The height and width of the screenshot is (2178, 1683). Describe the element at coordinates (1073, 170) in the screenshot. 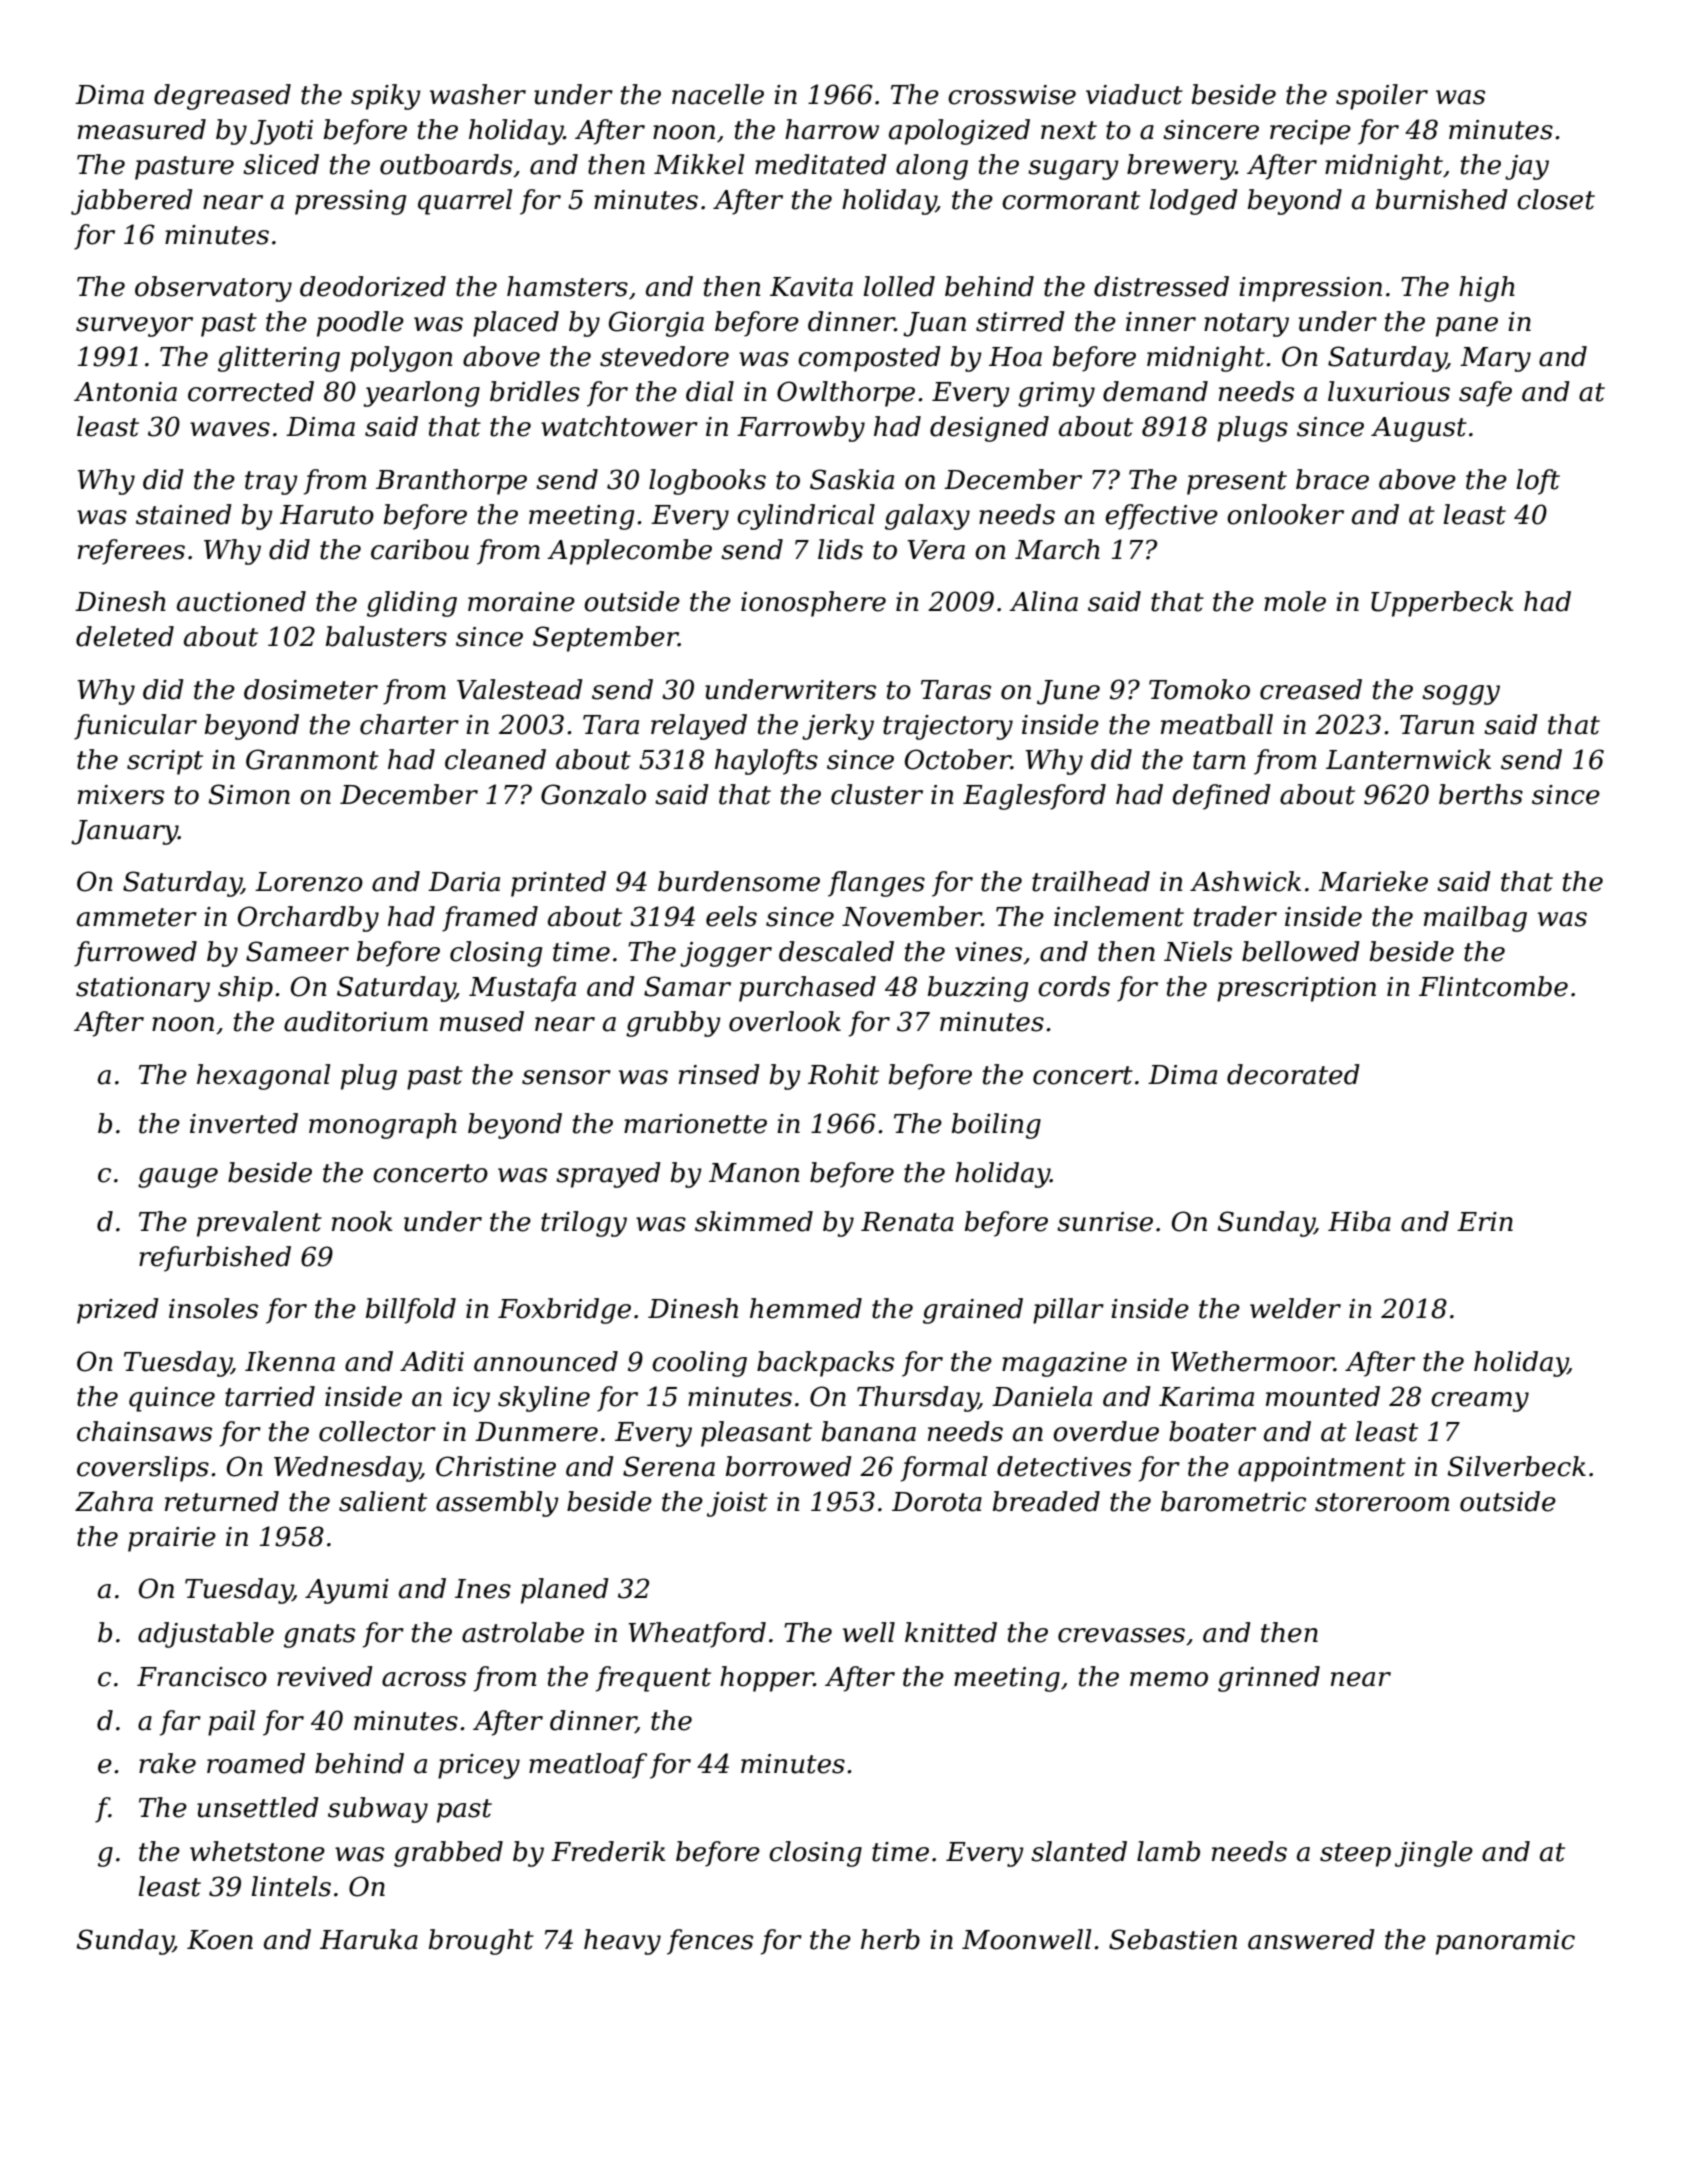

I see `sugary` at that location.
